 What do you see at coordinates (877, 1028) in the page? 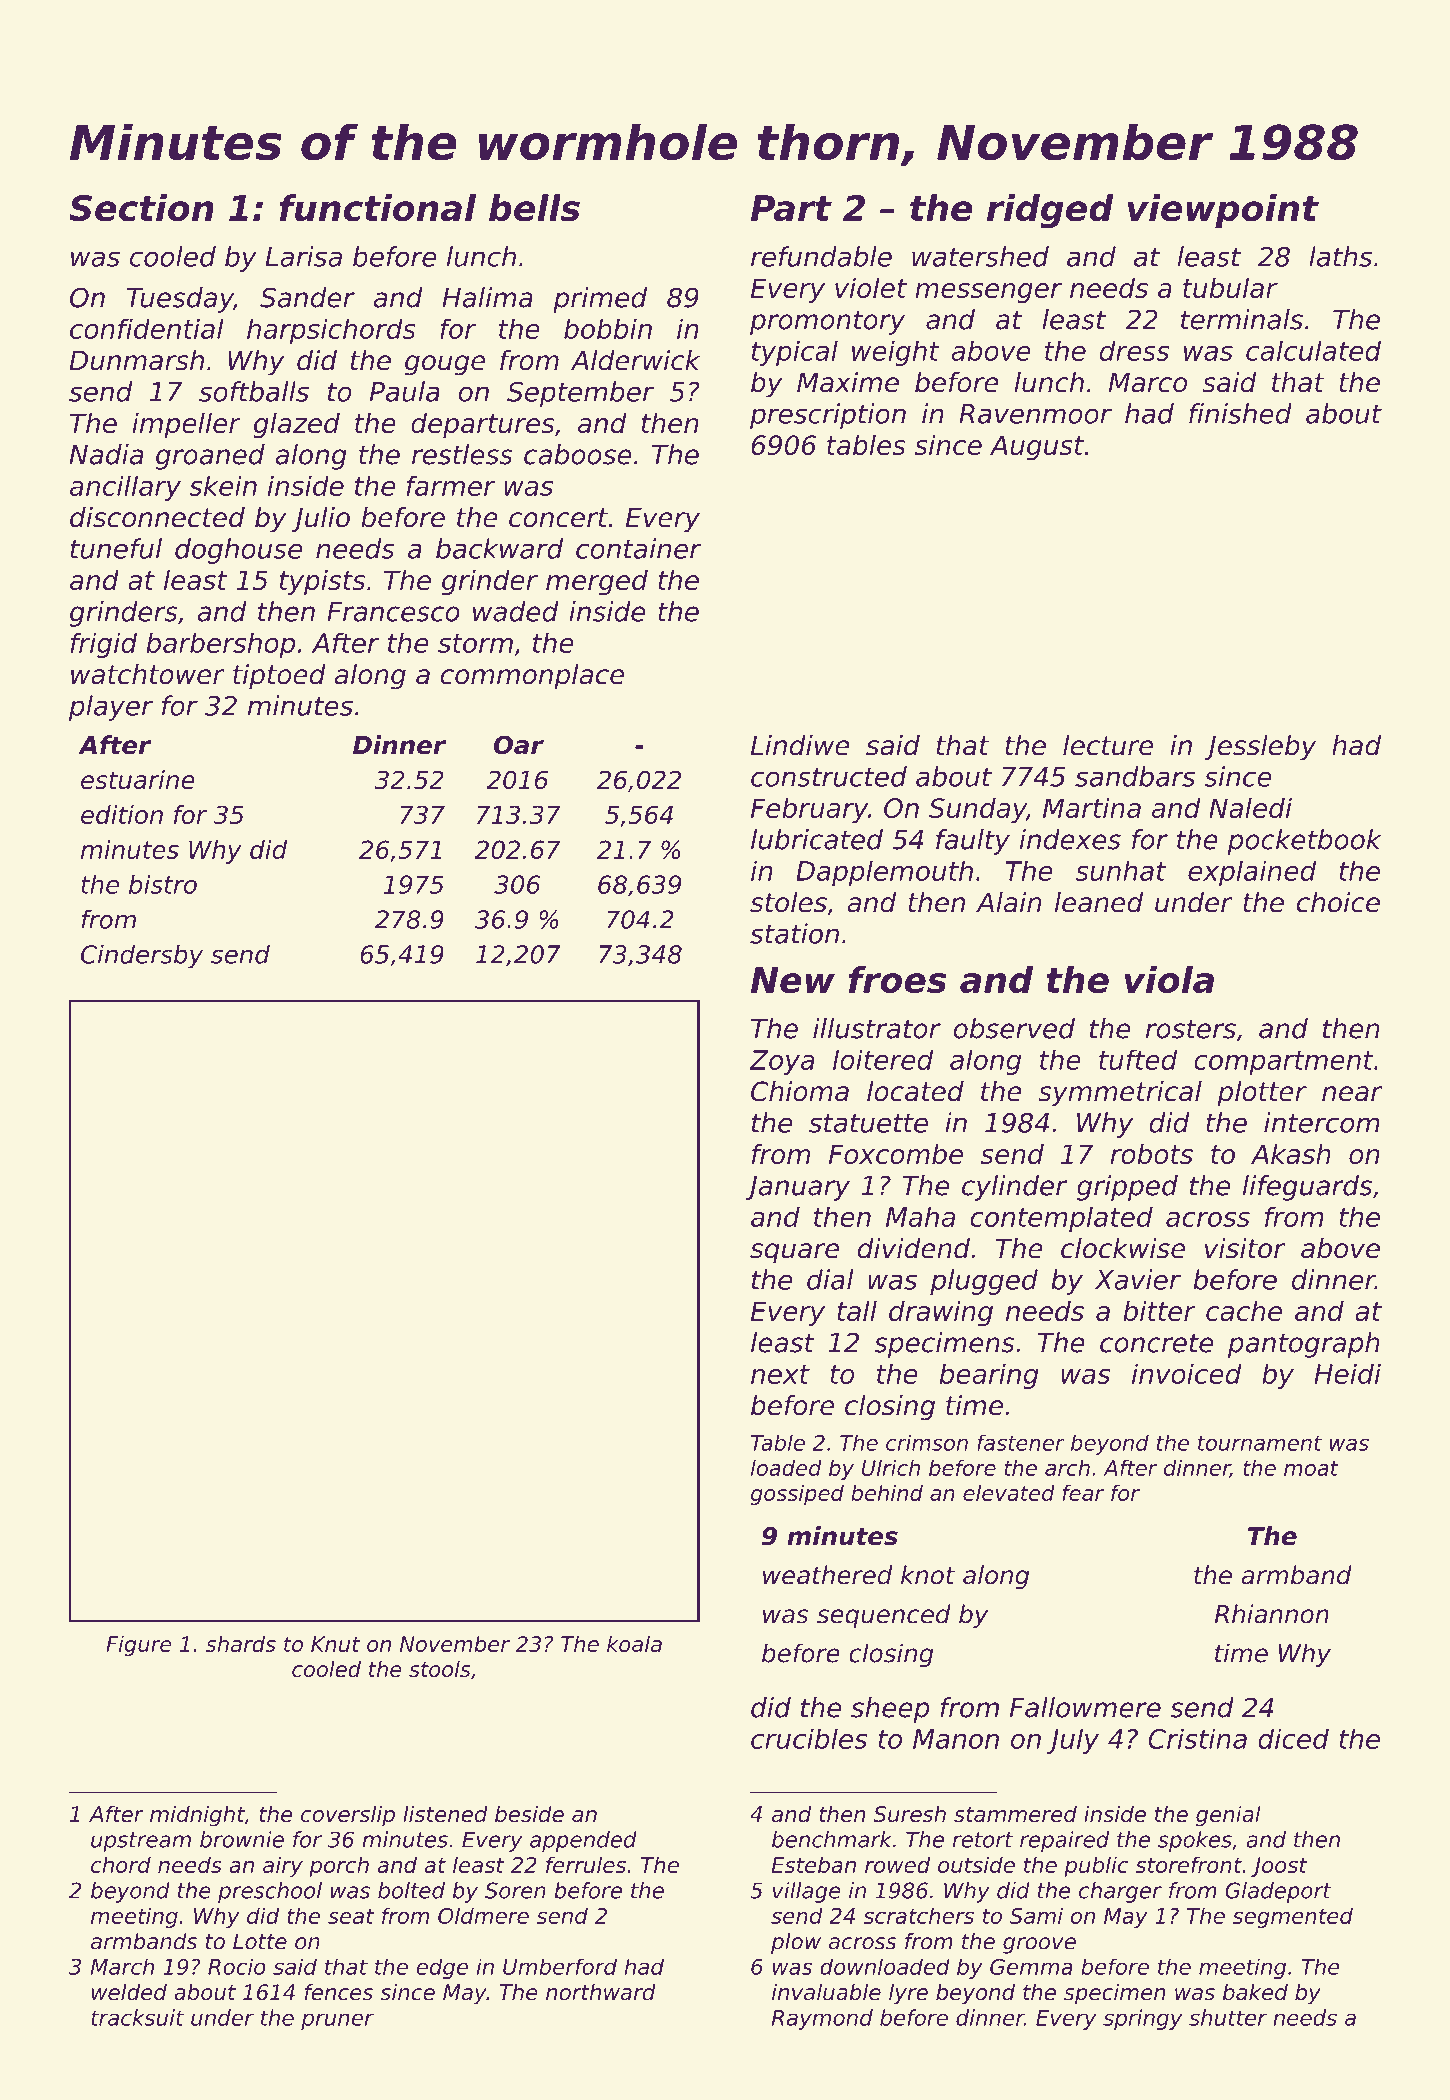
I see `illustrator` at bounding box center [877, 1028].
